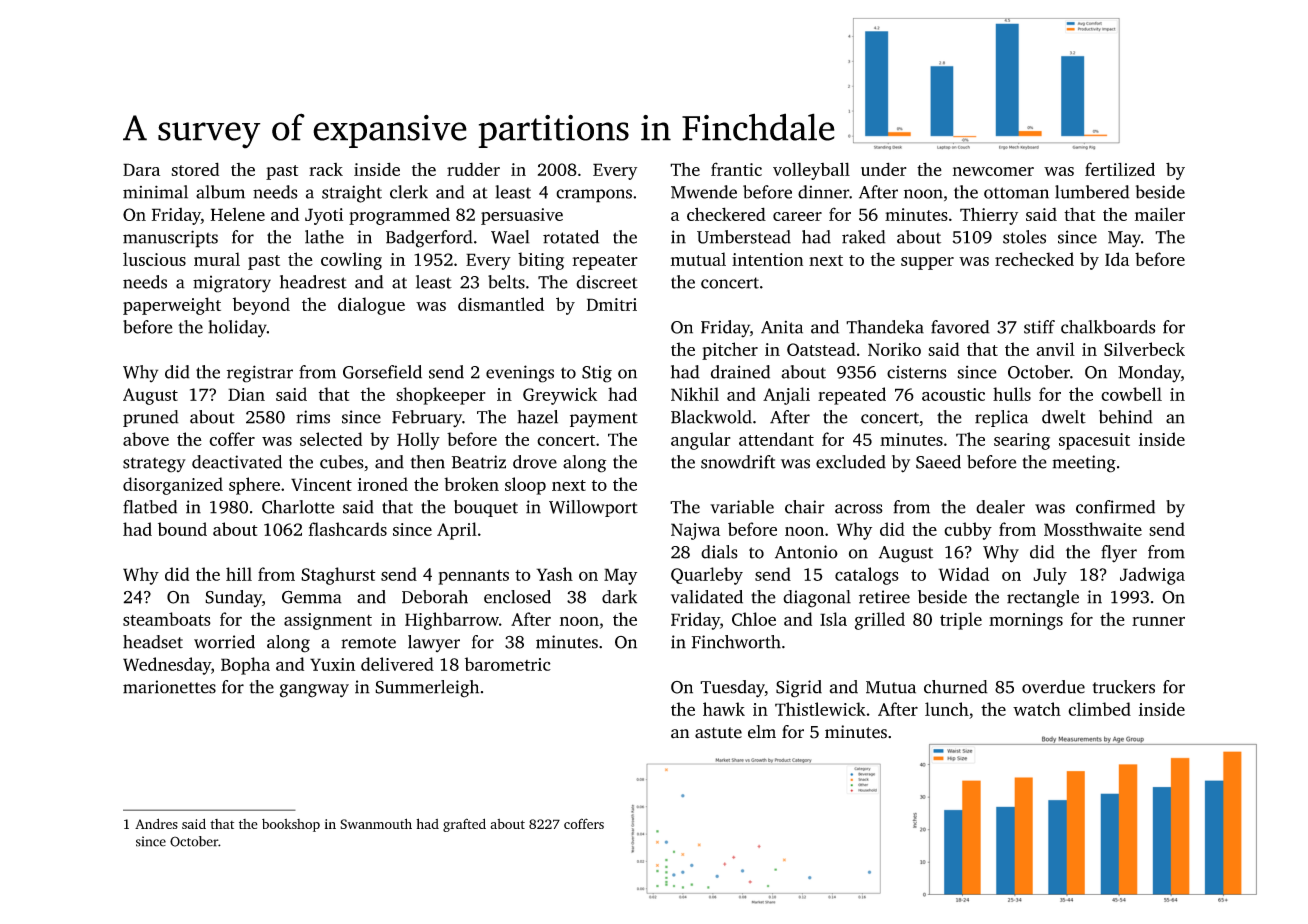 The width and height of the screenshot is (1308, 924). What do you see at coordinates (1012, 394) in the screenshot?
I see `hulls` at bounding box center [1012, 394].
